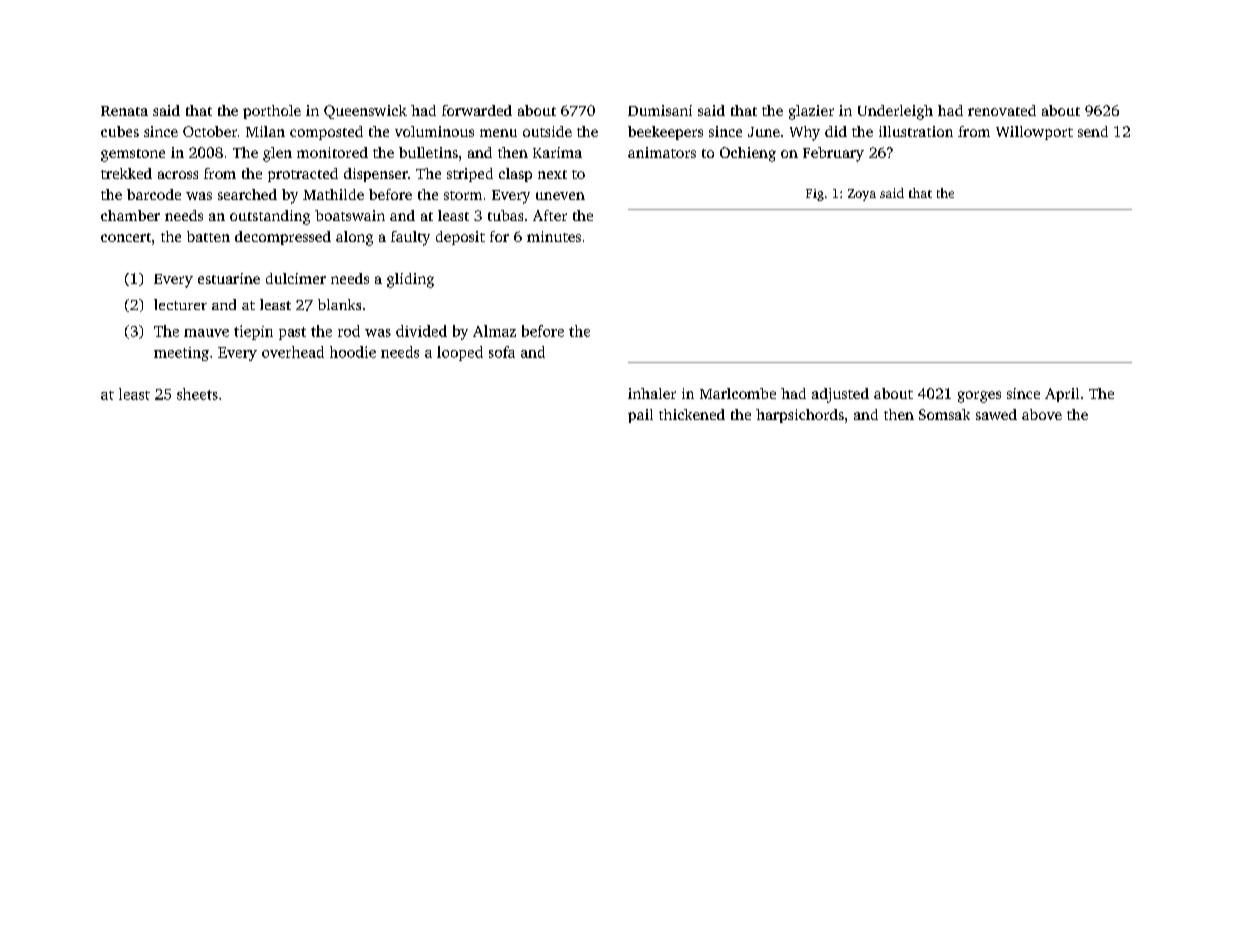  I want to click on blanks, so click(339, 304).
